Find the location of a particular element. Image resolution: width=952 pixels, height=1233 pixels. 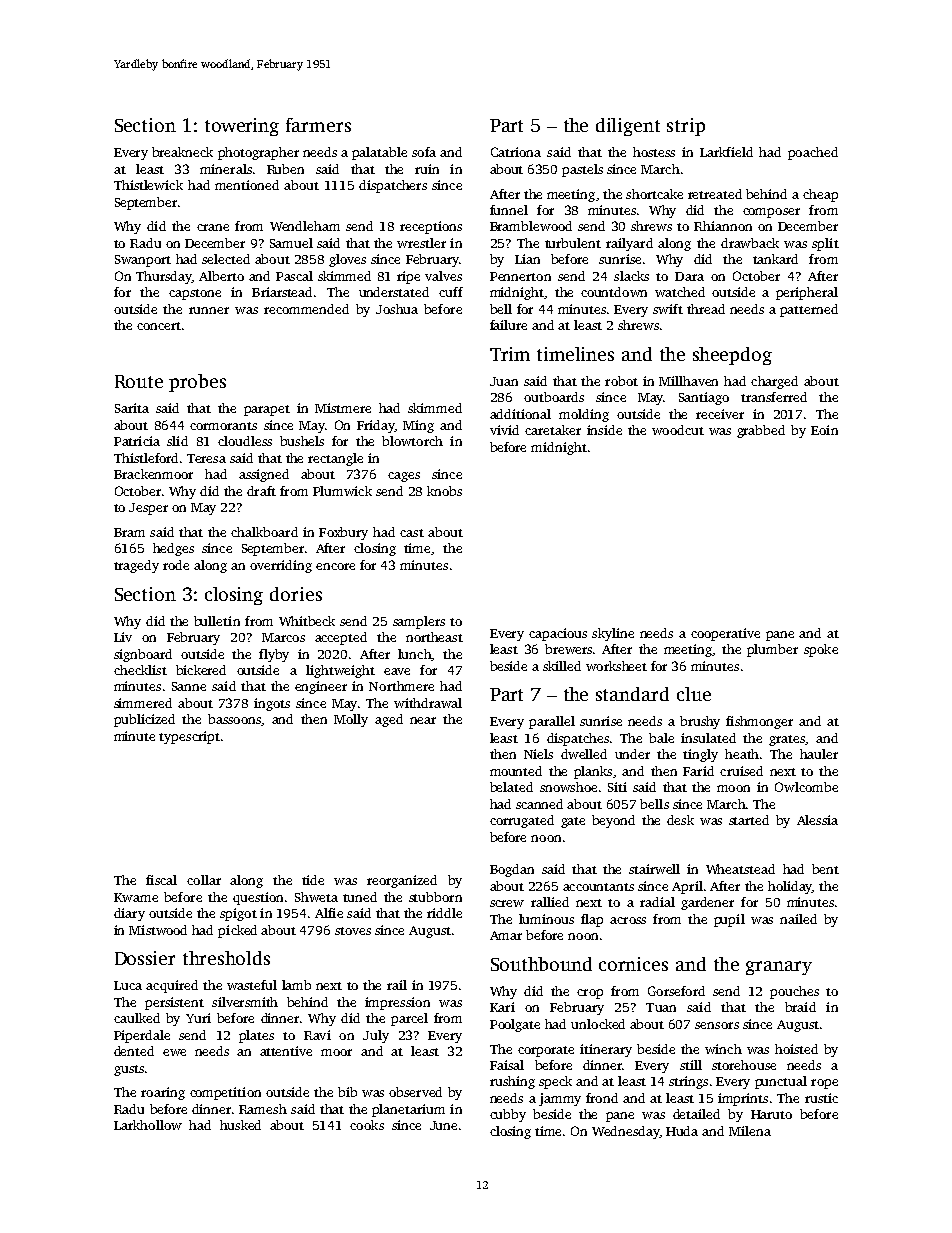

sofa is located at coordinates (424, 152).
